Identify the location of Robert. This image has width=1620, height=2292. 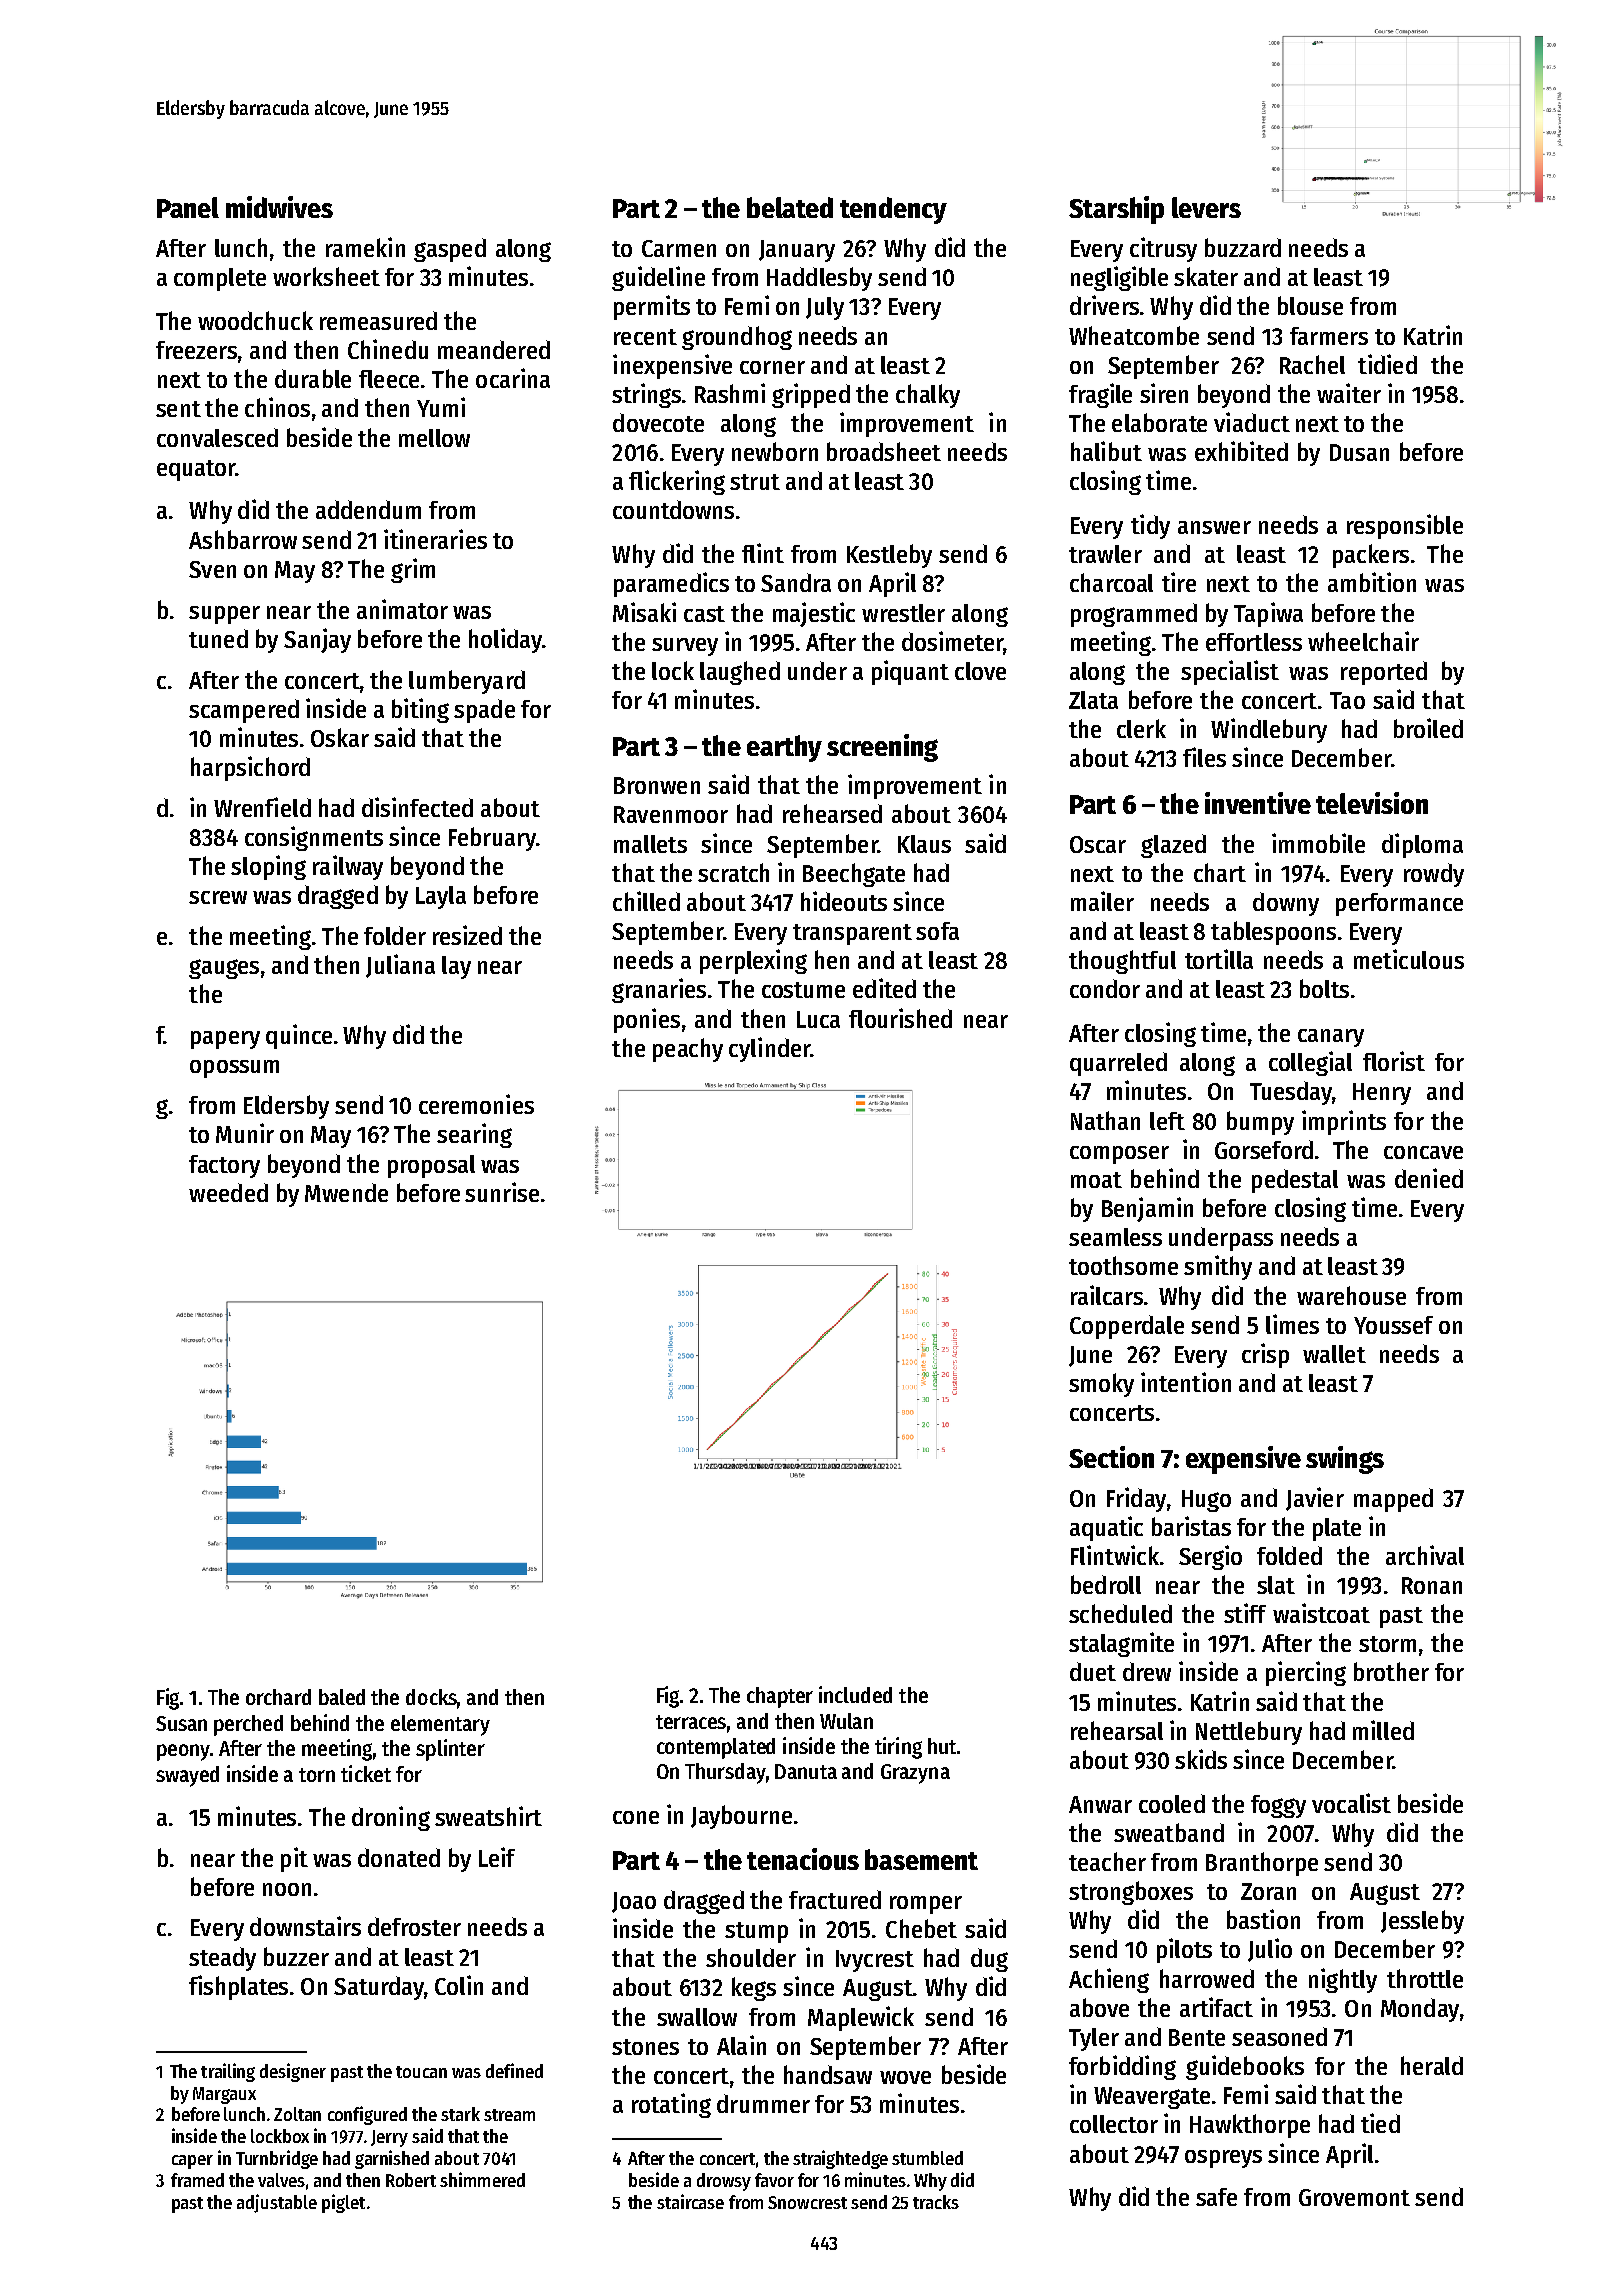
(411, 2180).
